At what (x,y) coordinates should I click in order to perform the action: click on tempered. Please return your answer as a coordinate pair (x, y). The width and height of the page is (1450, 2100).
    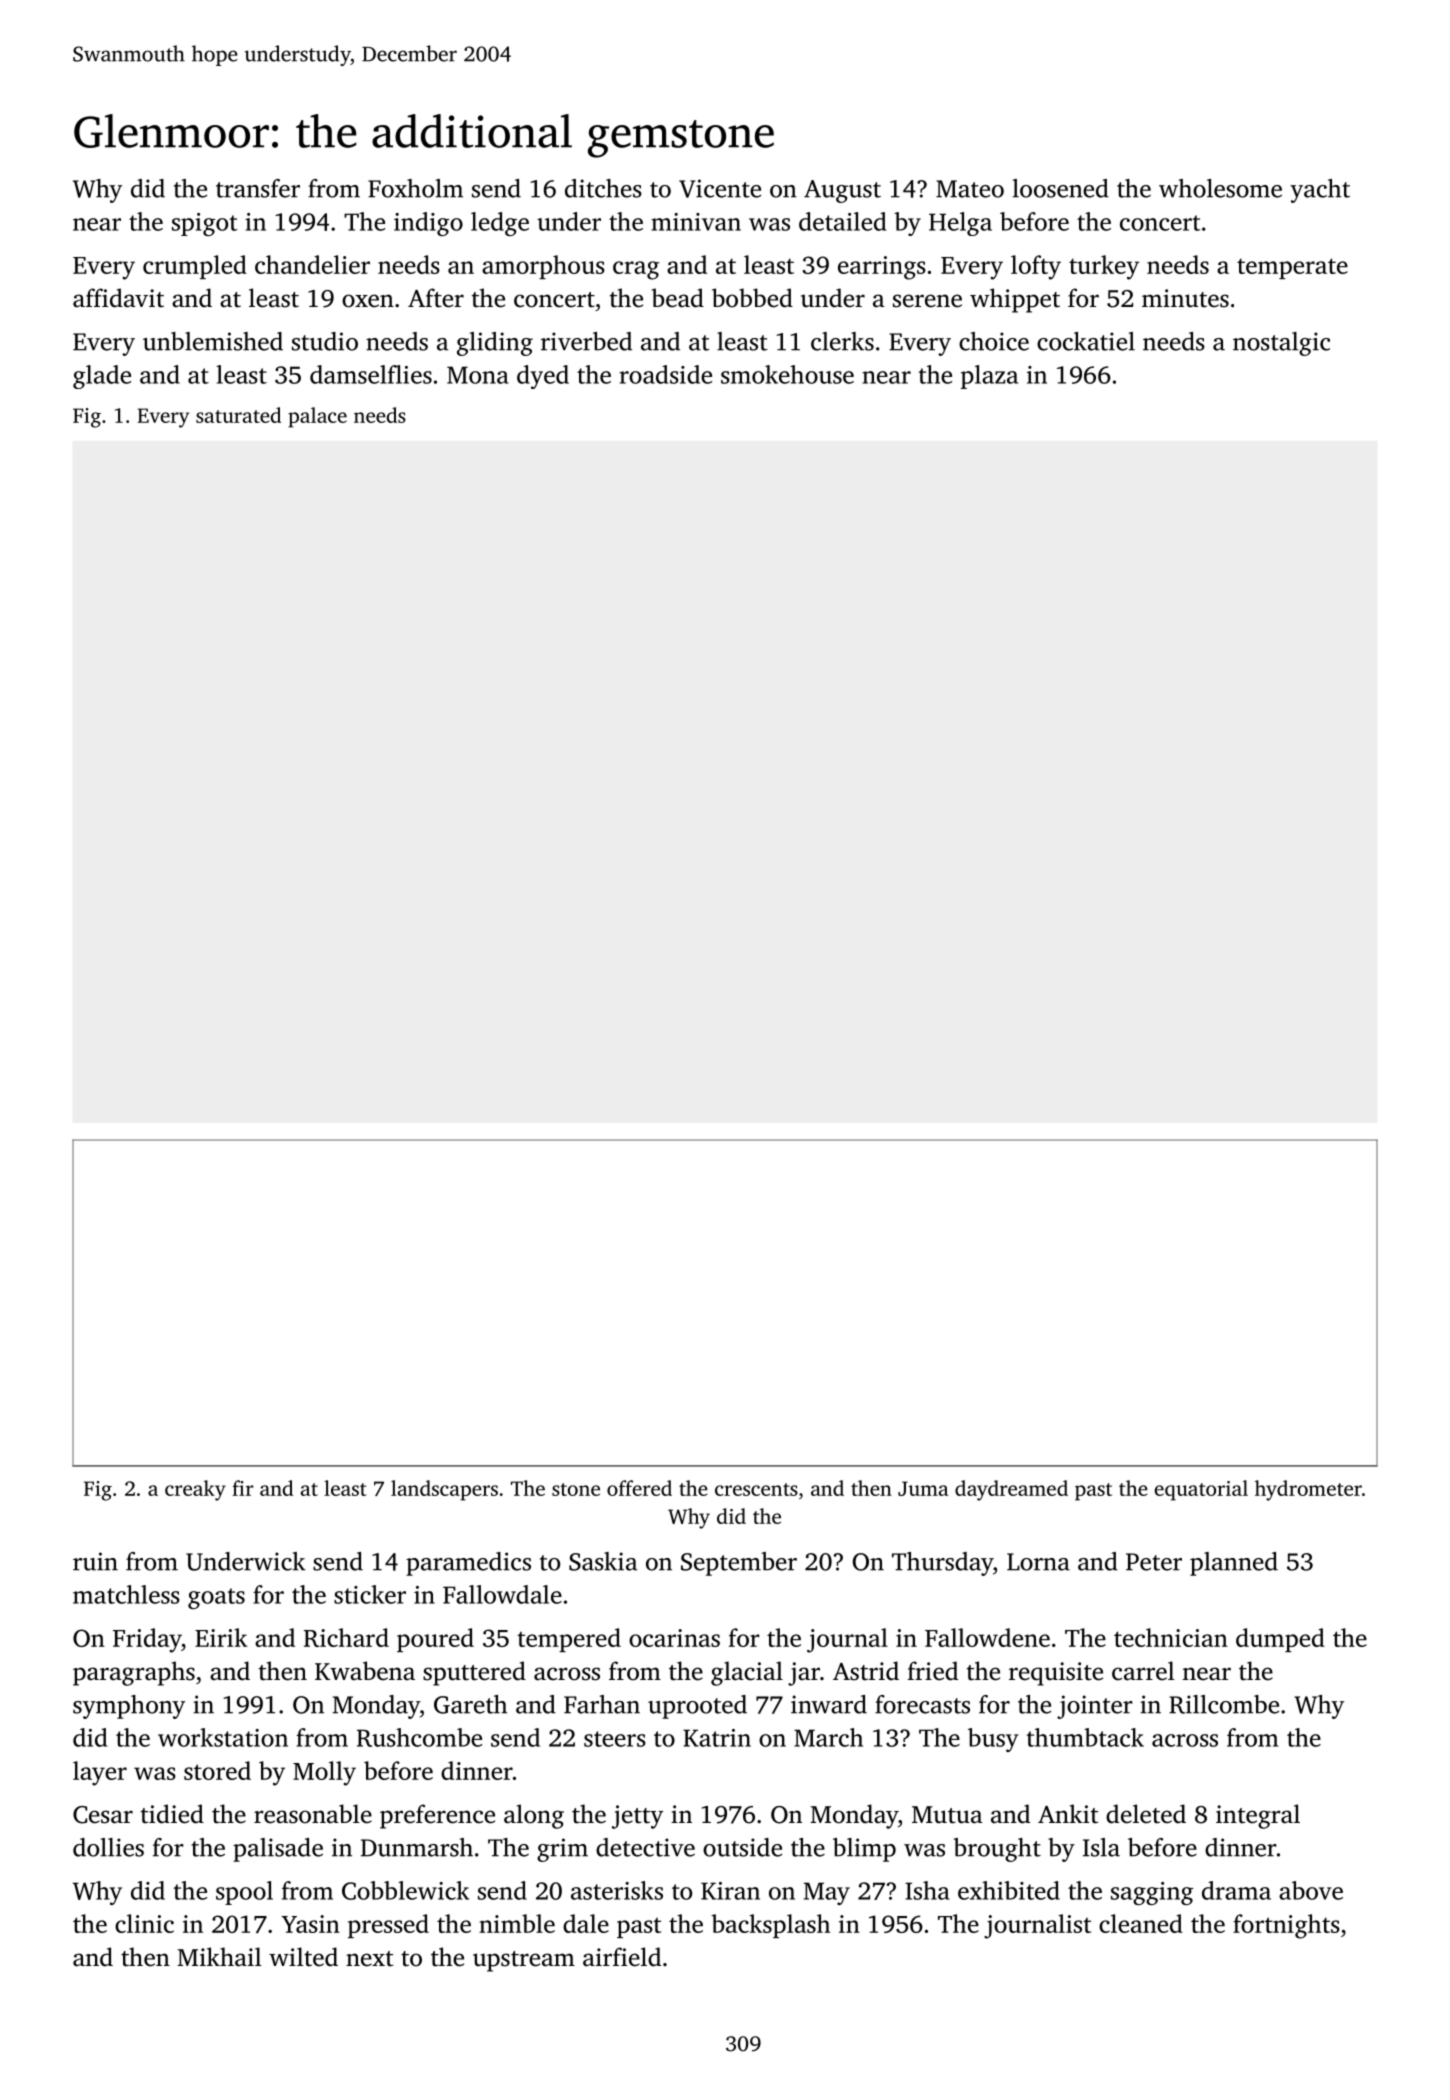
    Looking at the image, I should click on (569, 1640).
